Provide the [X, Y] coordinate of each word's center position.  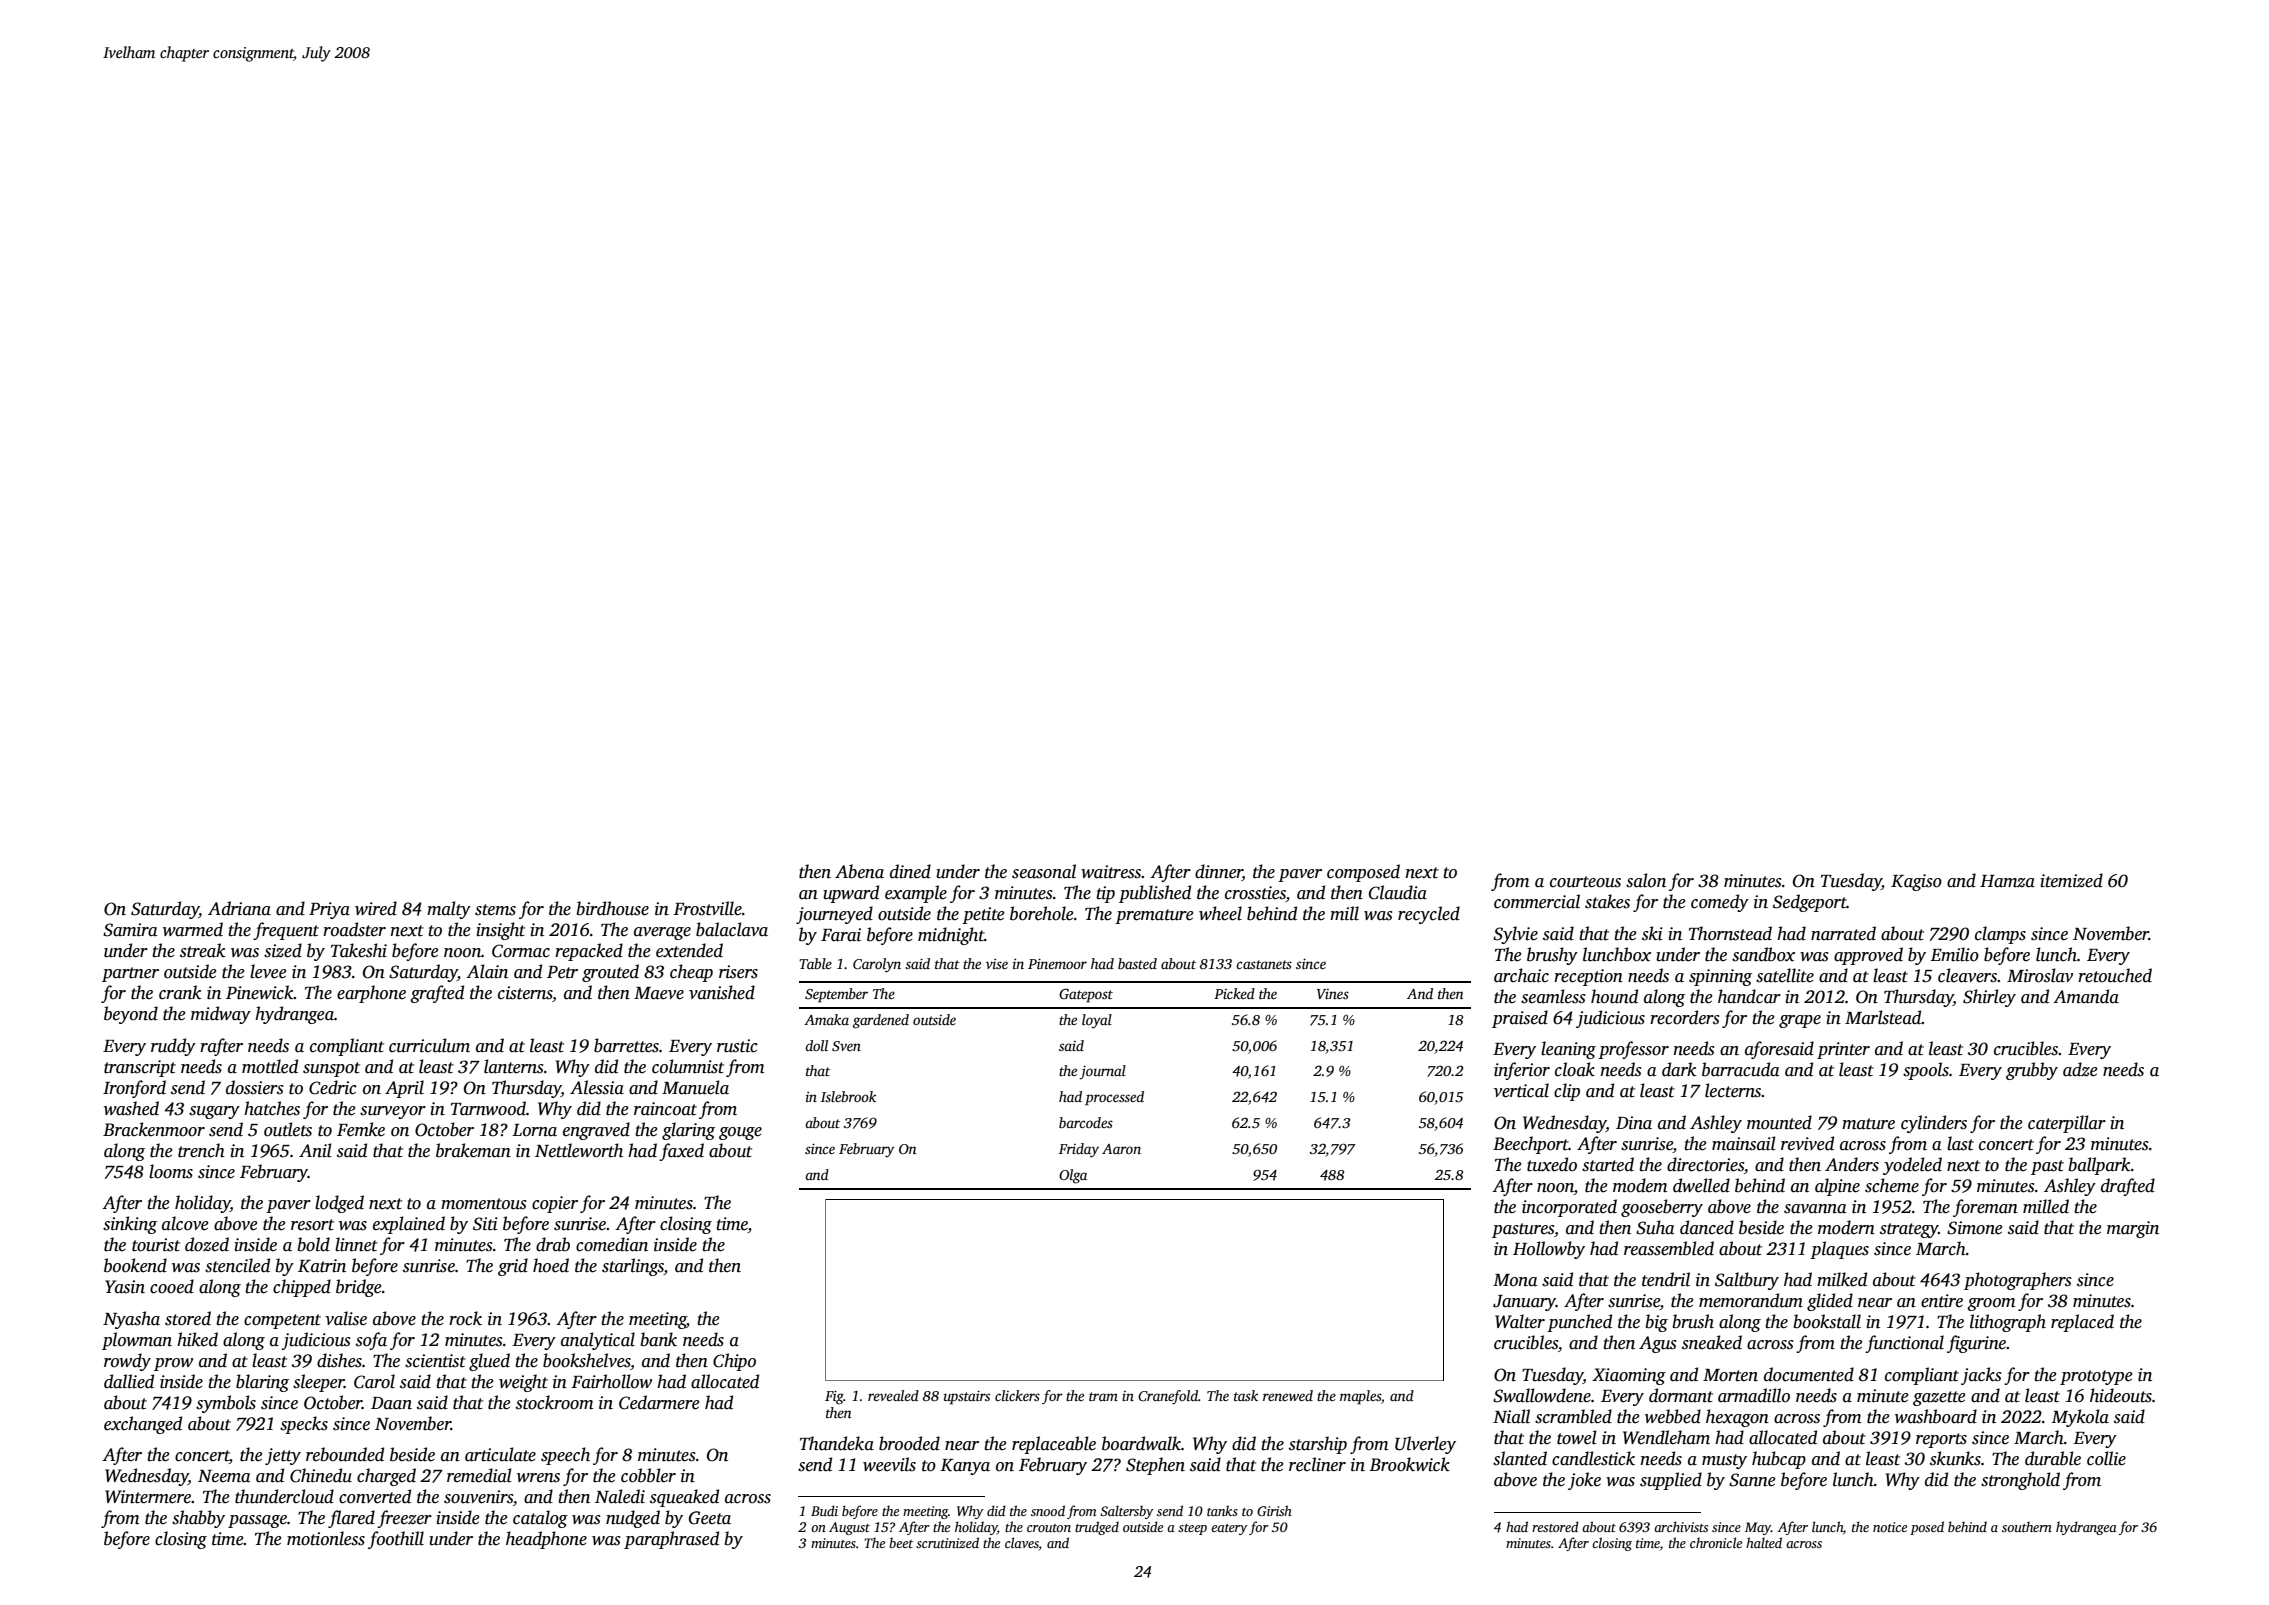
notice [1890, 1527]
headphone [546, 1540]
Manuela [695, 1087]
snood [1048, 1510]
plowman [137, 1341]
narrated [1843, 933]
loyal [1097, 1021]
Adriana [239, 908]
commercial [1537, 901]
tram [1103, 1396]
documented [1809, 1374]
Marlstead [1883, 1017]
